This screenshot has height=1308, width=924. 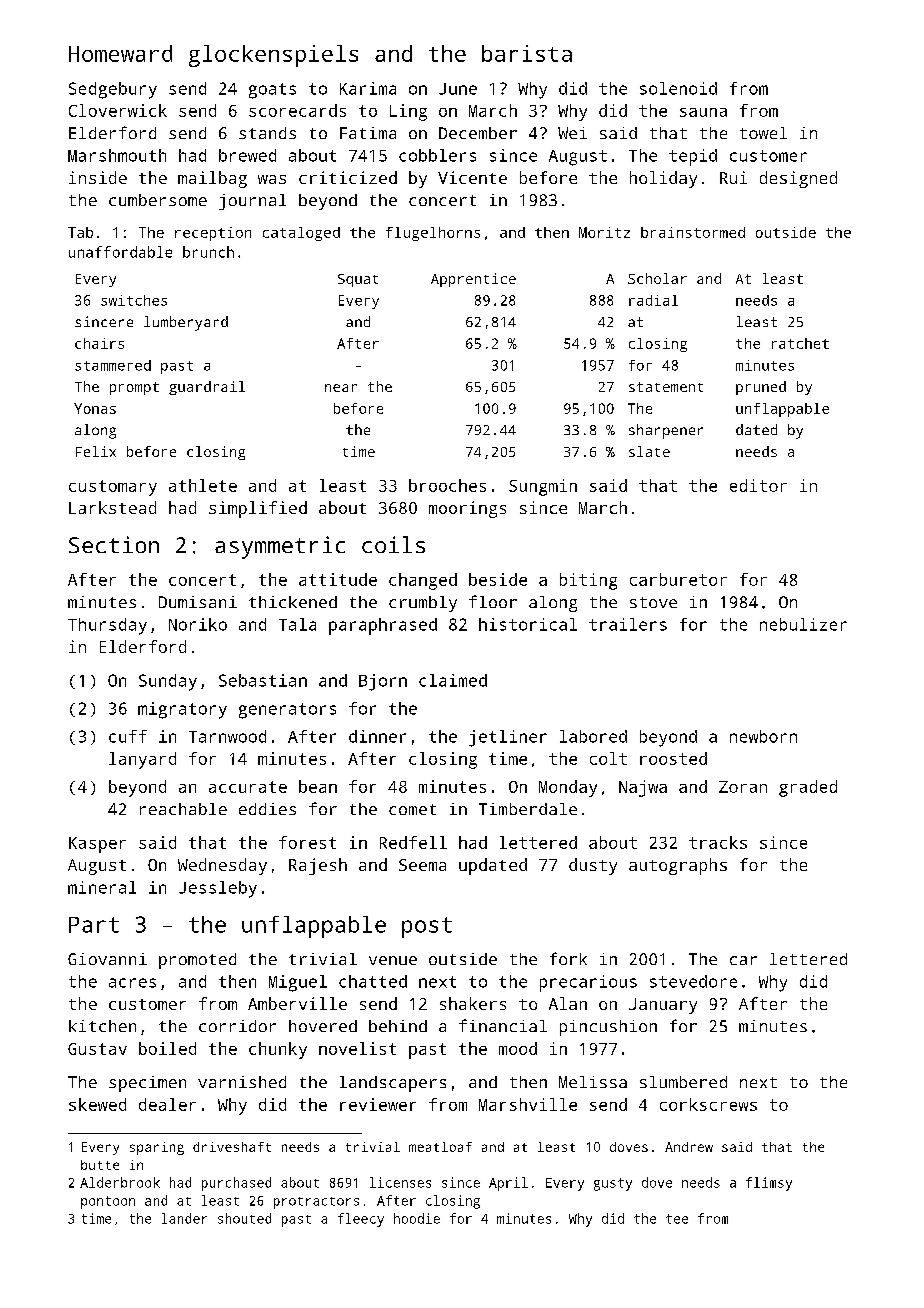 I want to click on nebulizer, so click(x=803, y=624).
